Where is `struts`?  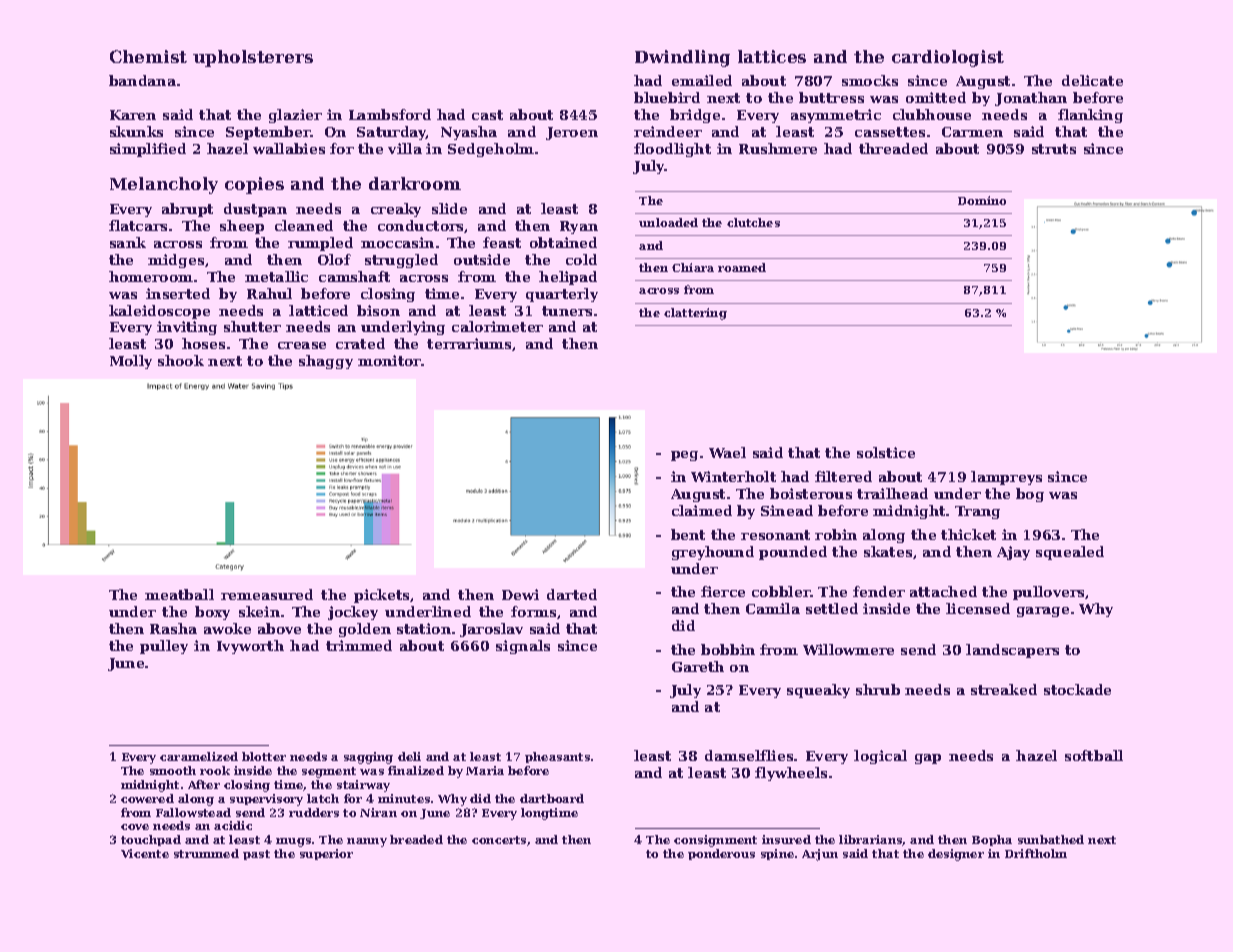 struts is located at coordinates (1054, 149).
